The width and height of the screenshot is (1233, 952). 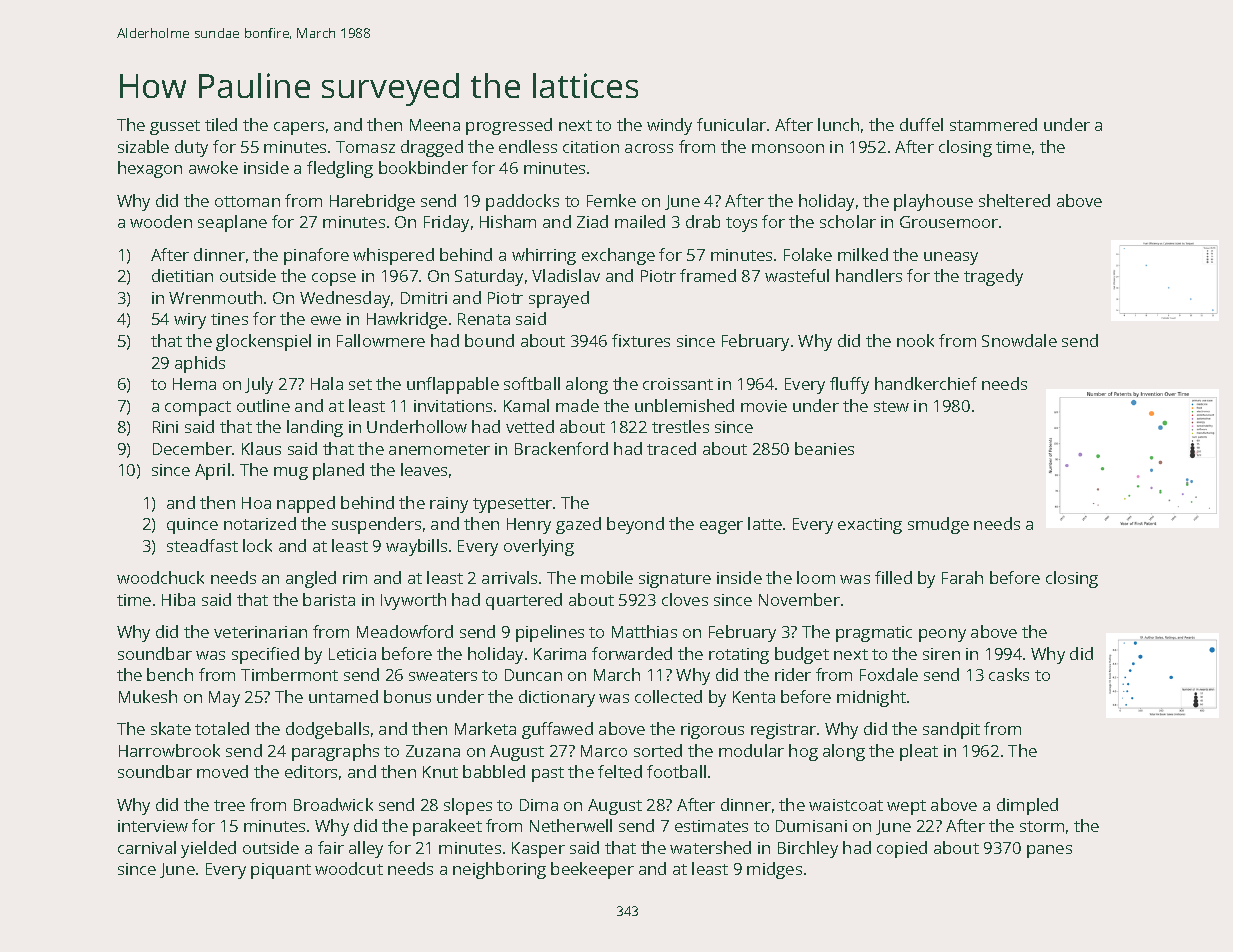 I want to click on lunch, so click(x=838, y=124).
